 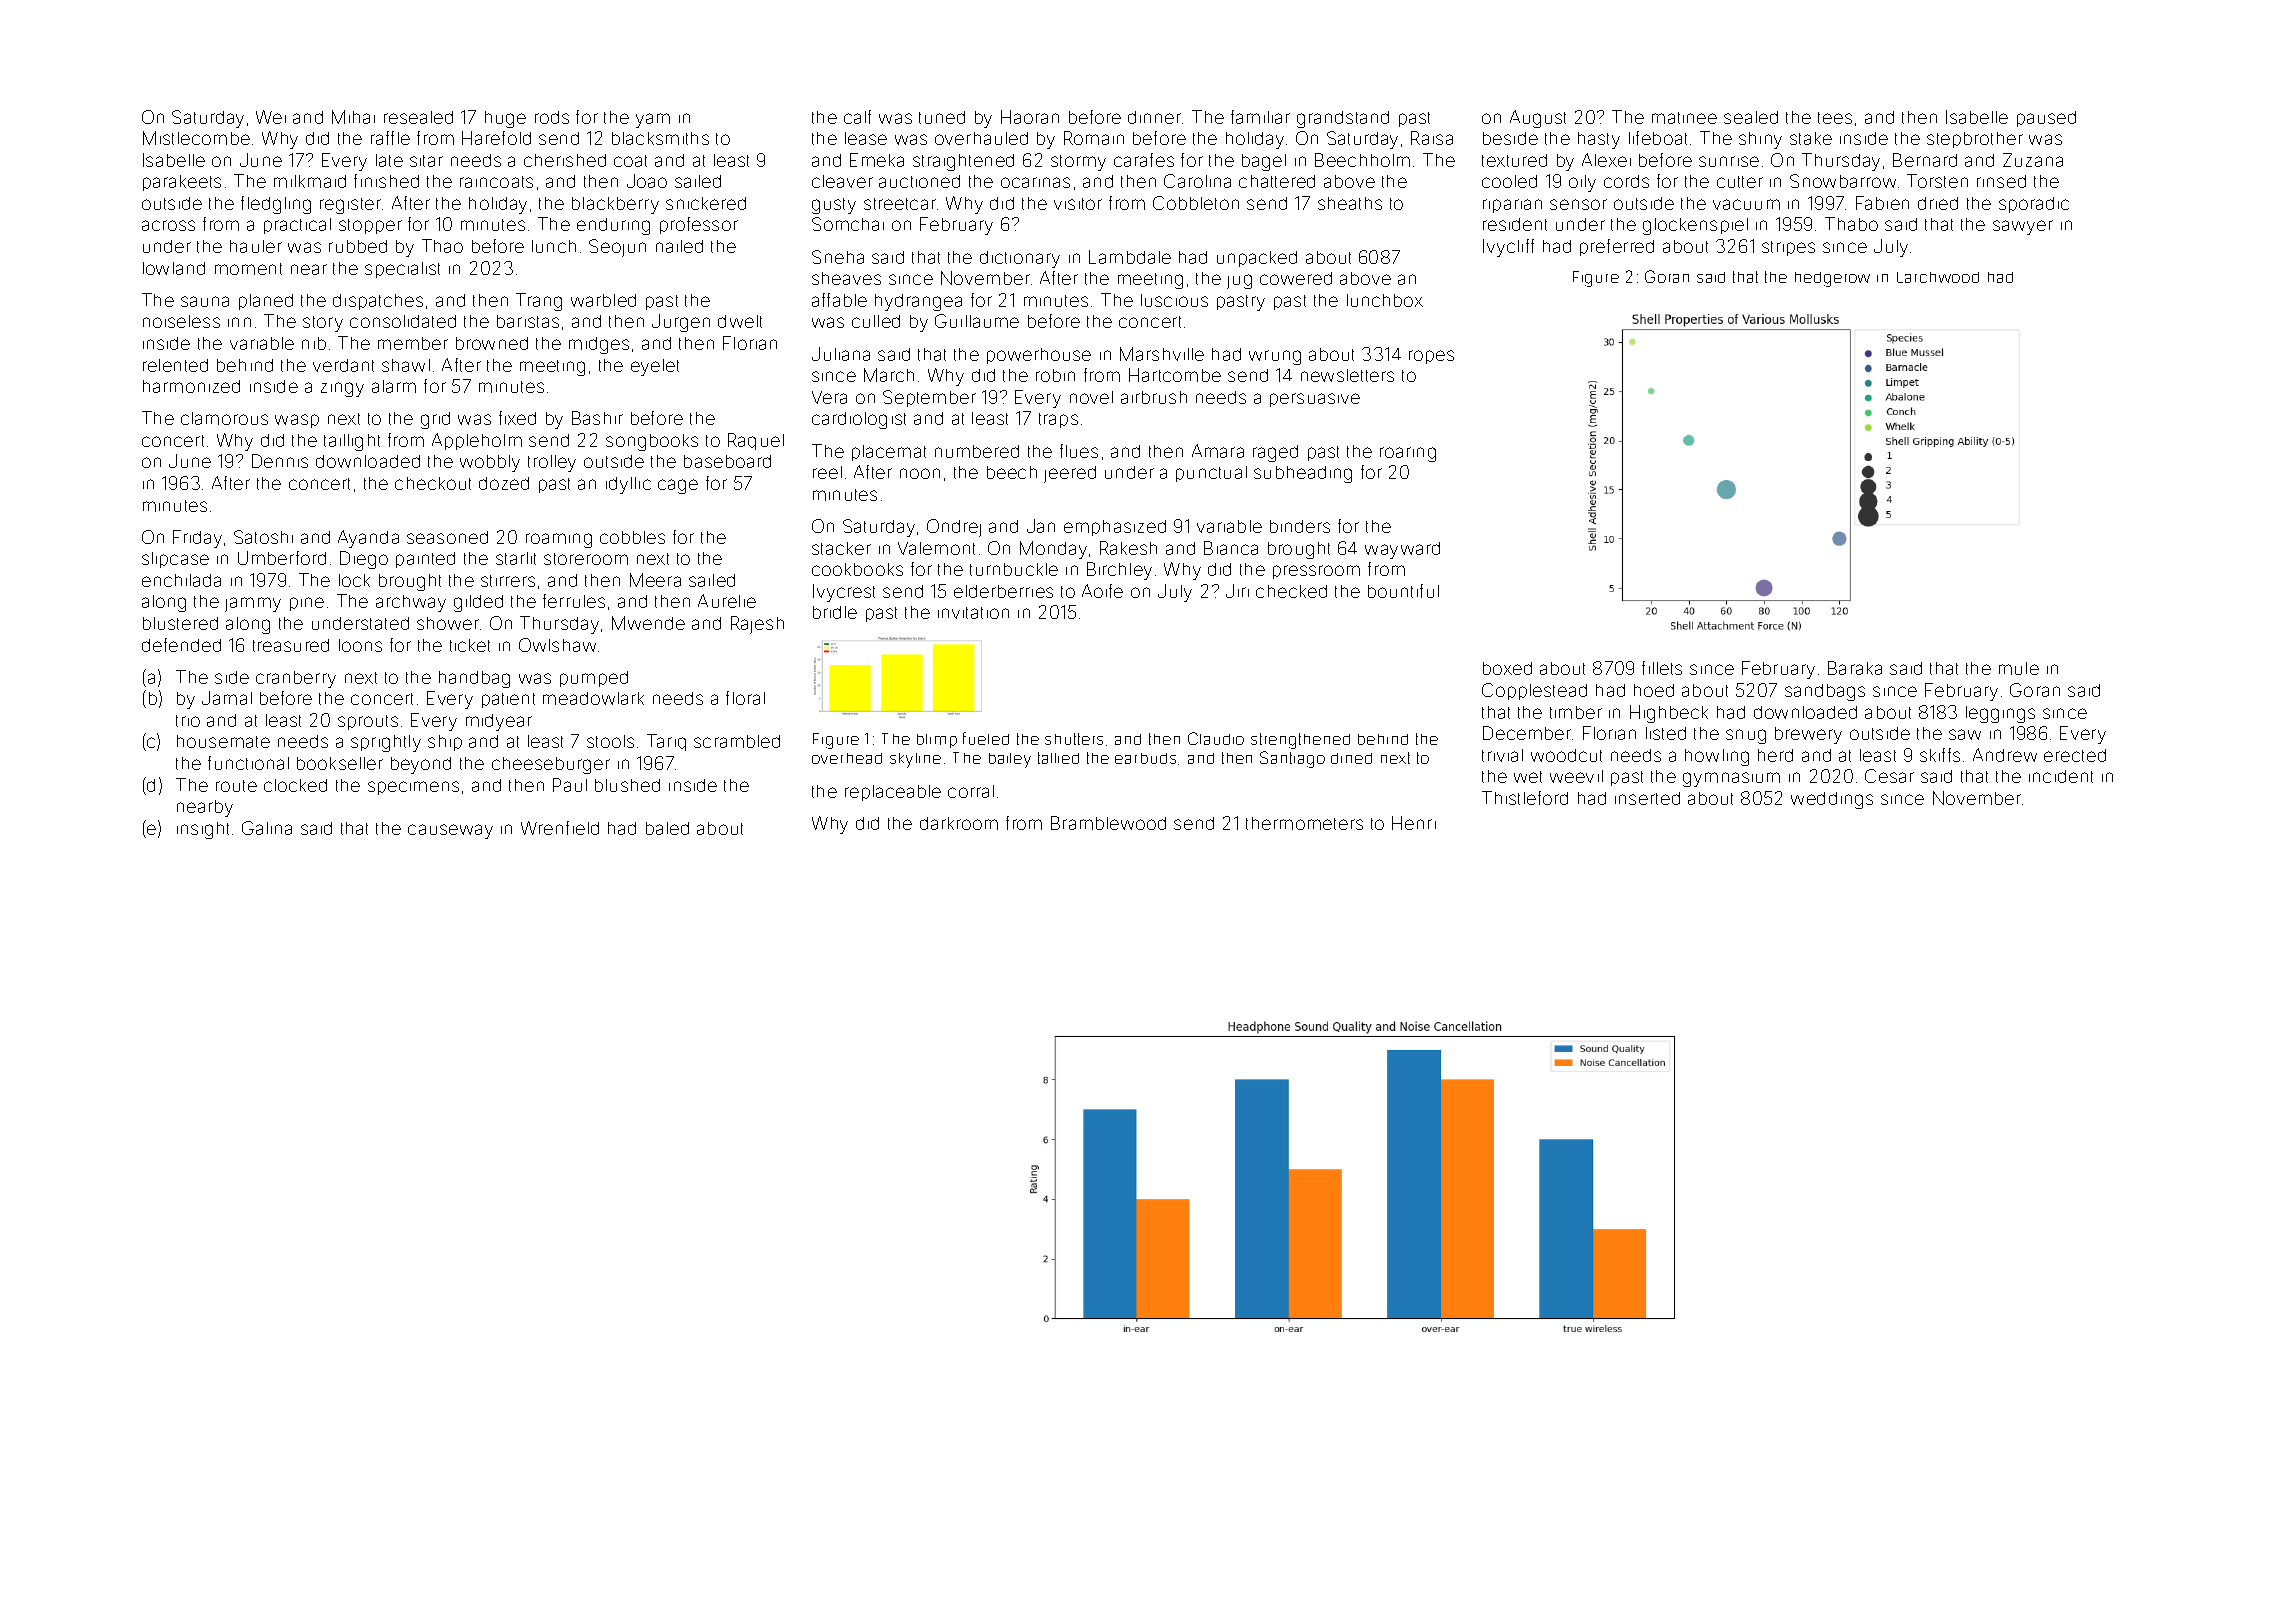 What do you see at coordinates (1260, 117) in the image?
I see `familiar` at bounding box center [1260, 117].
